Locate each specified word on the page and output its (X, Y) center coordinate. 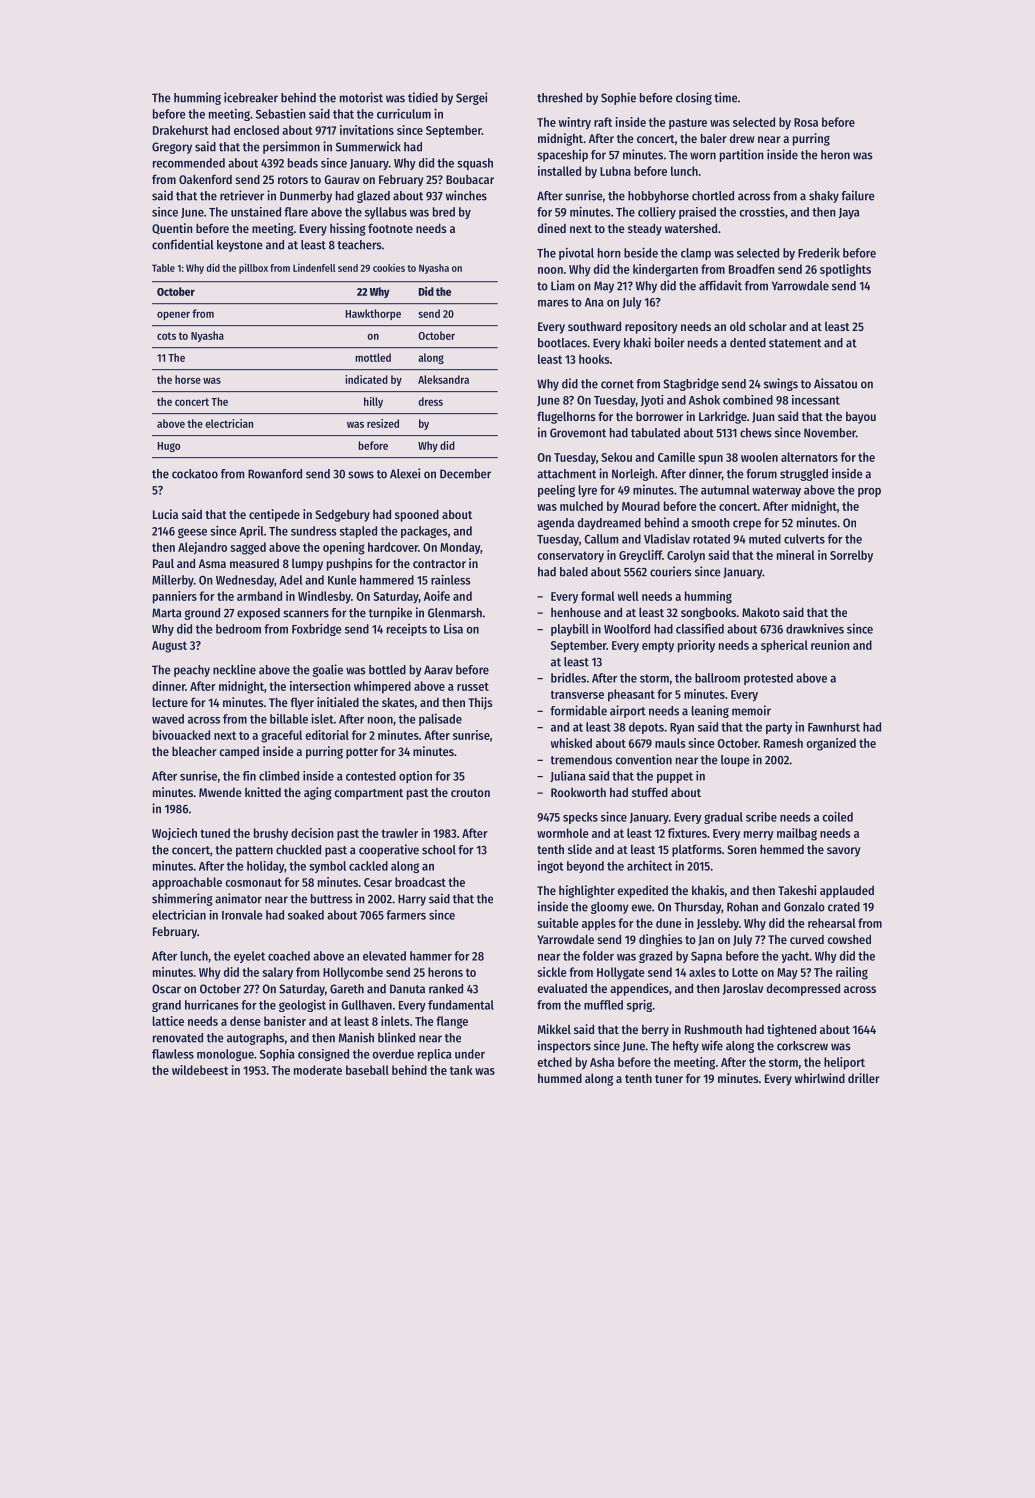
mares (553, 303)
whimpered (382, 687)
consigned (323, 1055)
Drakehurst (181, 130)
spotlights (845, 270)
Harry (412, 900)
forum (761, 474)
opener (173, 315)
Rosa (806, 122)
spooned (417, 515)
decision (312, 833)
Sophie (618, 98)
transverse (577, 694)
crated (844, 907)
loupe (735, 761)
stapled (358, 532)
